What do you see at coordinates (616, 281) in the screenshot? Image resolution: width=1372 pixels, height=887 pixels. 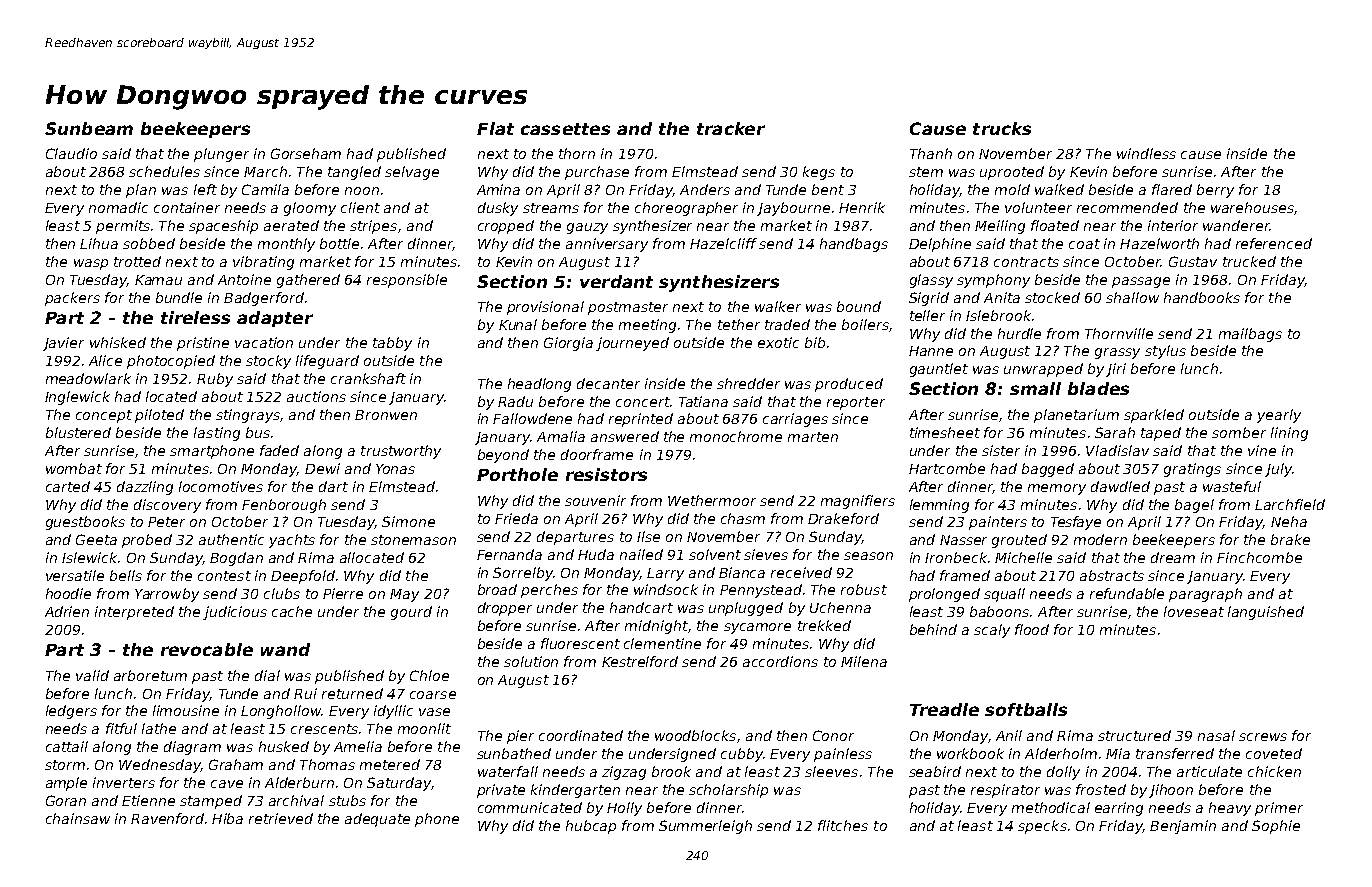 I see `verdant` at bounding box center [616, 281].
